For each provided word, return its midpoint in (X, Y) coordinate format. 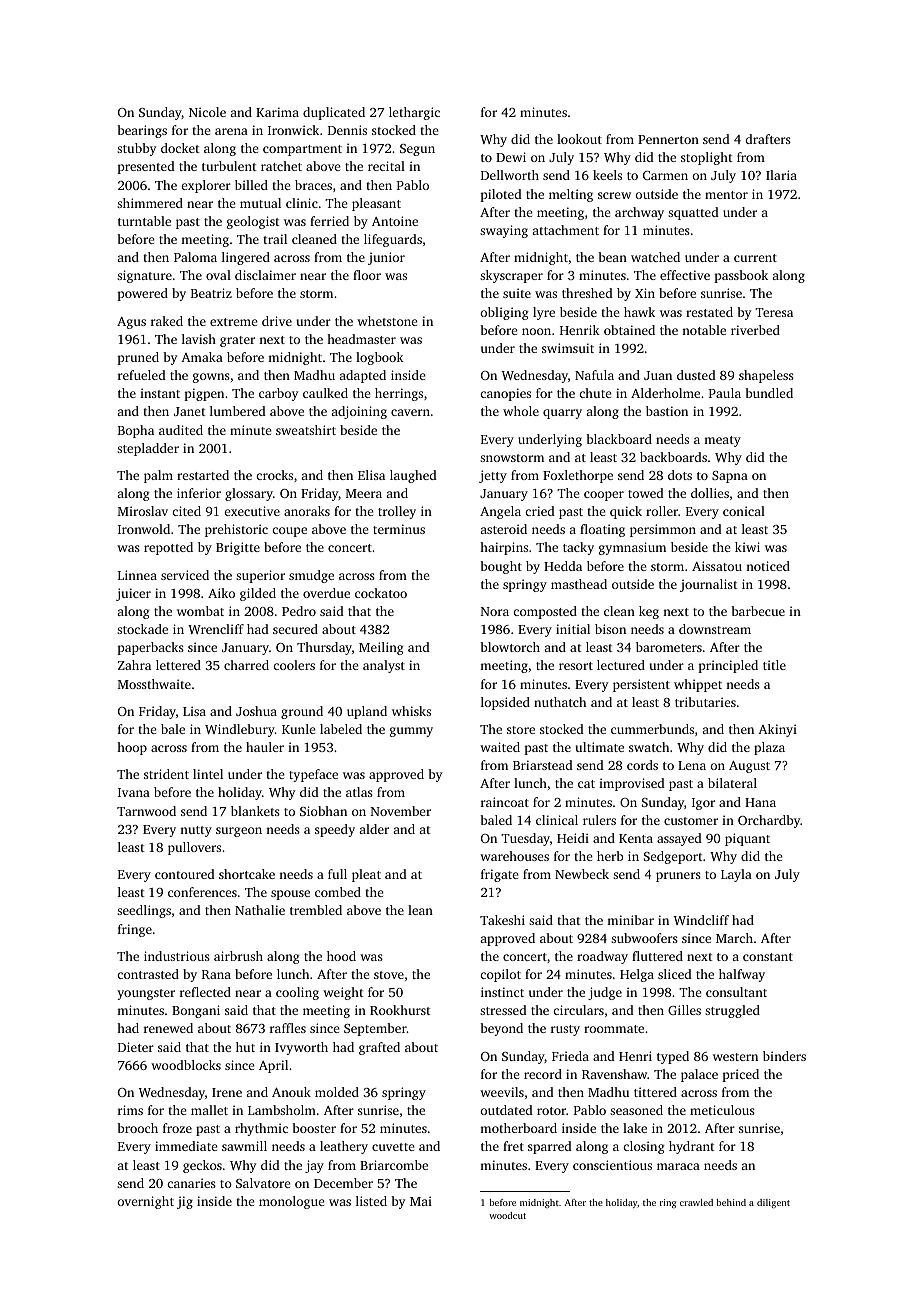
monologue (292, 1202)
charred (246, 665)
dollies (710, 493)
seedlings (144, 911)
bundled (769, 393)
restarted (203, 475)
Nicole (207, 112)
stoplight (707, 158)
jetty (493, 476)
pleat (366, 875)
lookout (579, 139)
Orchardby (769, 821)
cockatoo (381, 593)
